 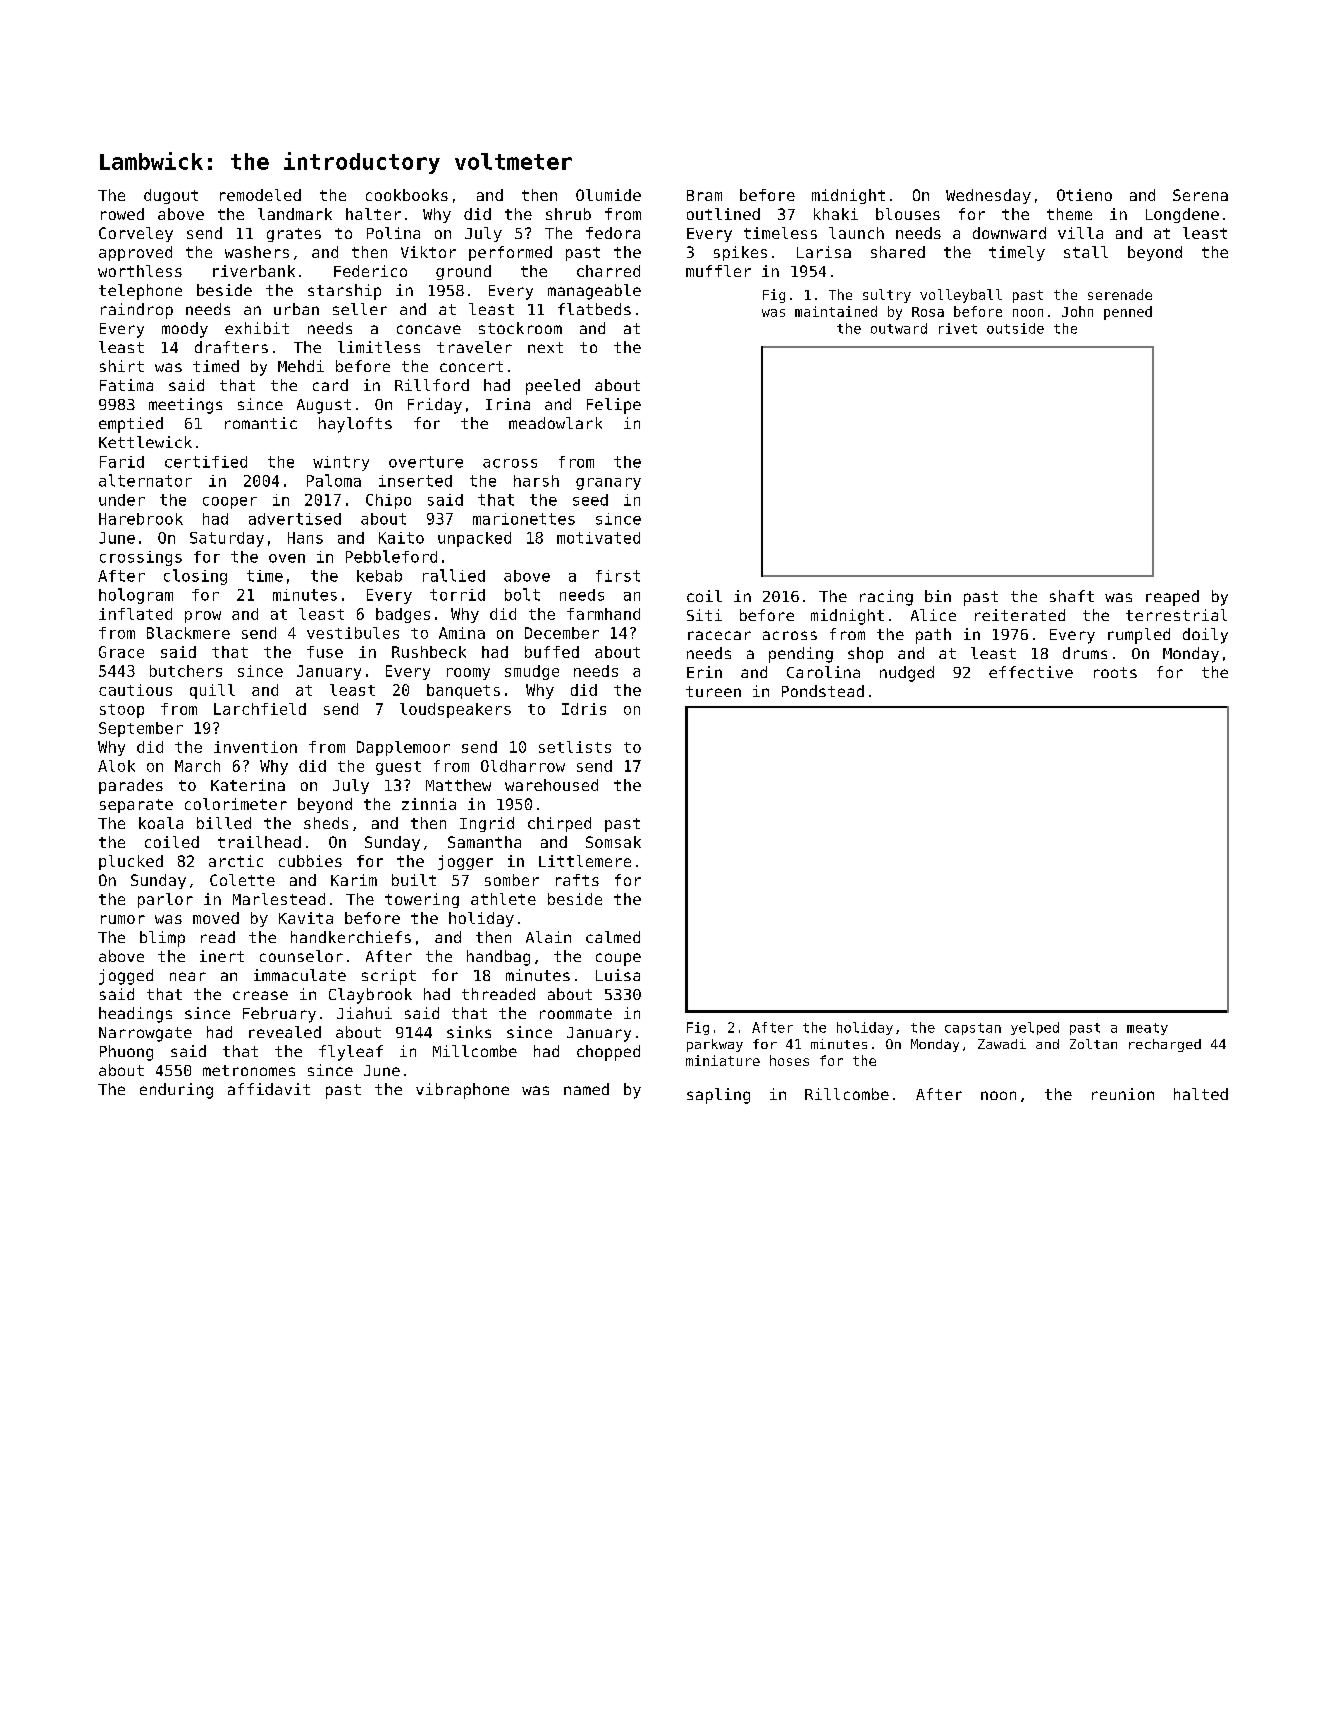 What do you see at coordinates (1128, 313) in the screenshot?
I see `penned` at bounding box center [1128, 313].
